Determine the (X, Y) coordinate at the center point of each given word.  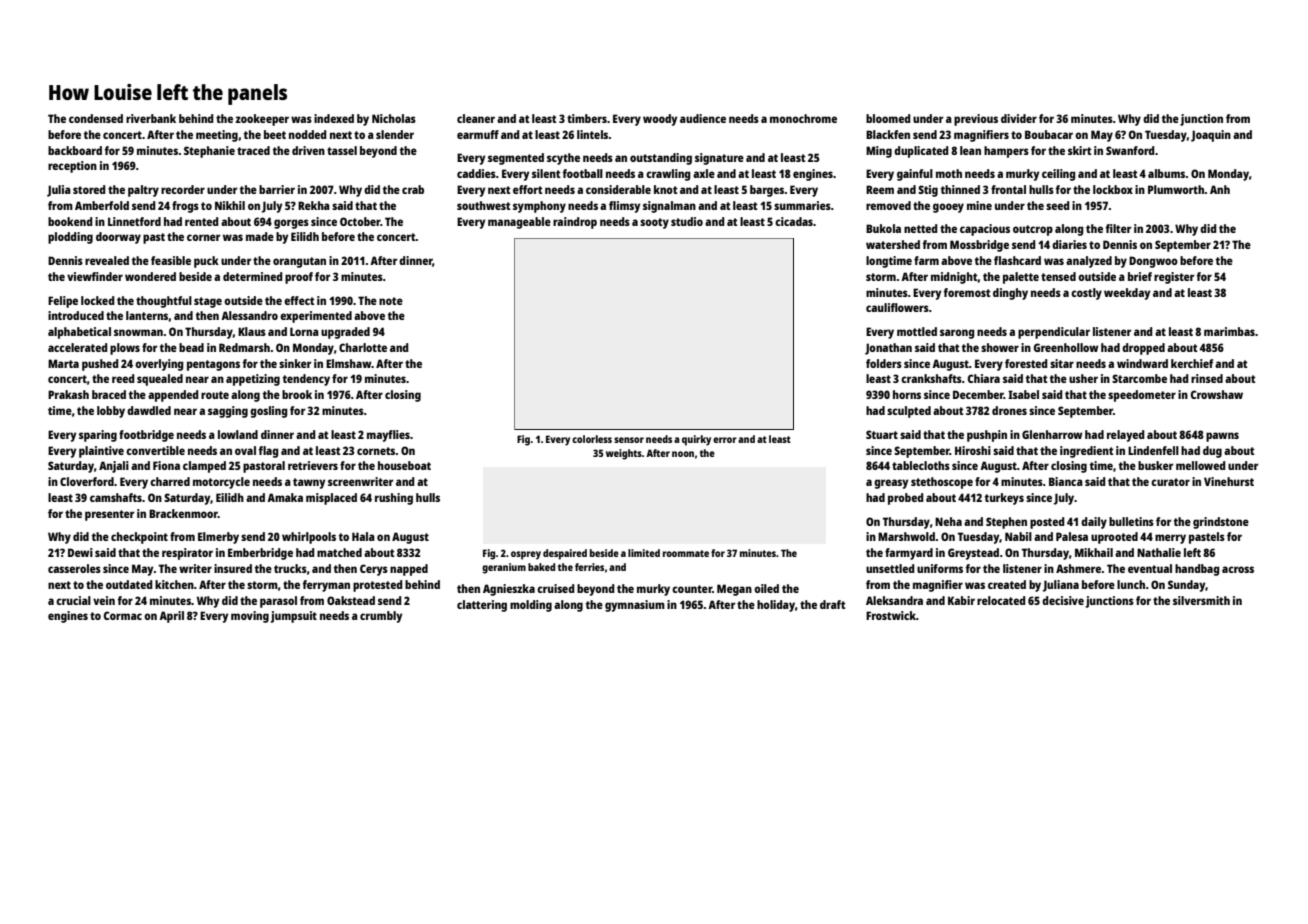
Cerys (374, 570)
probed (906, 499)
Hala (363, 536)
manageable (519, 223)
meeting (217, 136)
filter (1118, 228)
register (1174, 278)
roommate (686, 553)
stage (208, 302)
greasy (891, 484)
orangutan (299, 262)
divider (1019, 118)
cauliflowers (897, 307)
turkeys (1004, 499)
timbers (587, 118)
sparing (98, 436)
